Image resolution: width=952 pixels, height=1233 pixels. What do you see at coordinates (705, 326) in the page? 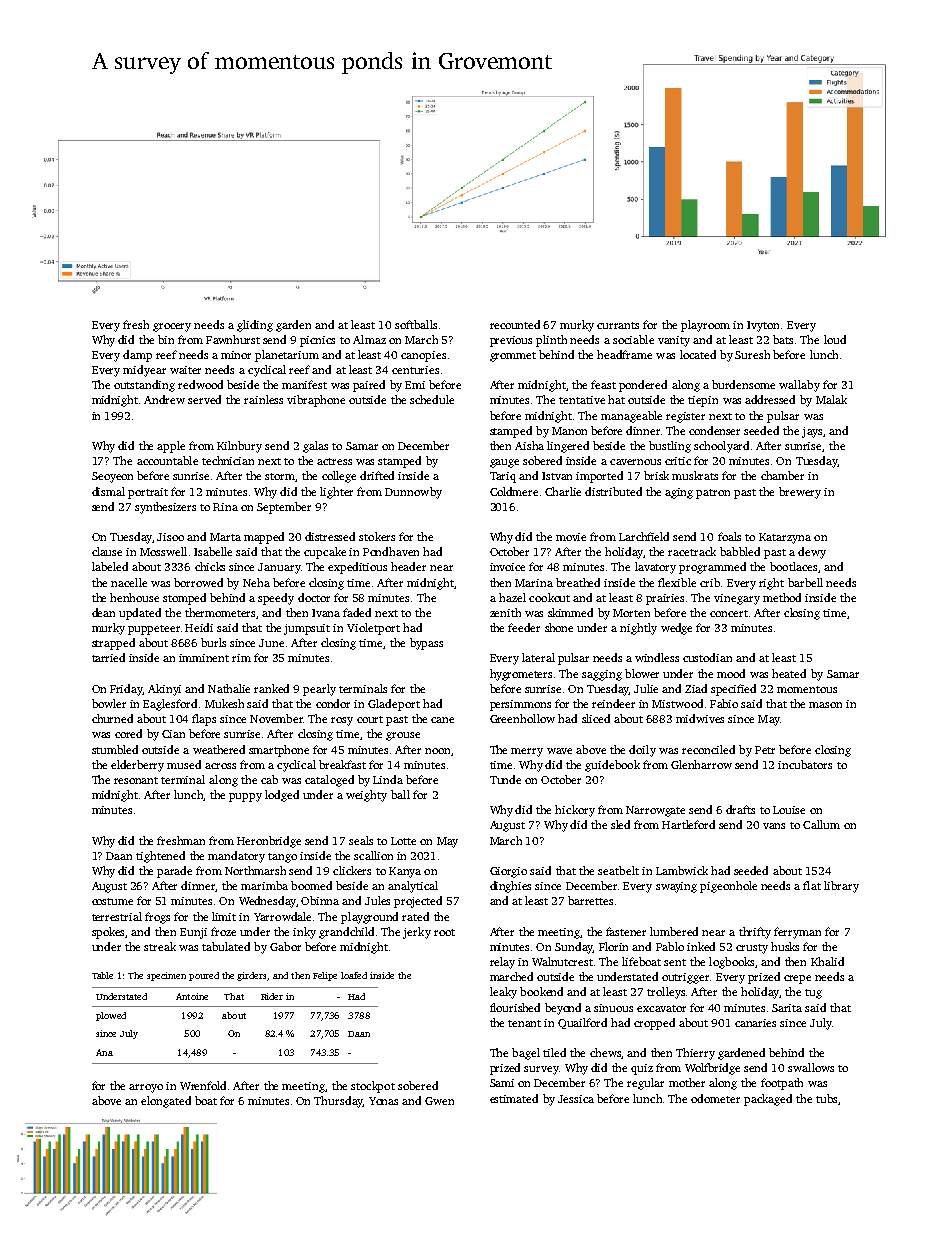
I see `playroom` at bounding box center [705, 326].
